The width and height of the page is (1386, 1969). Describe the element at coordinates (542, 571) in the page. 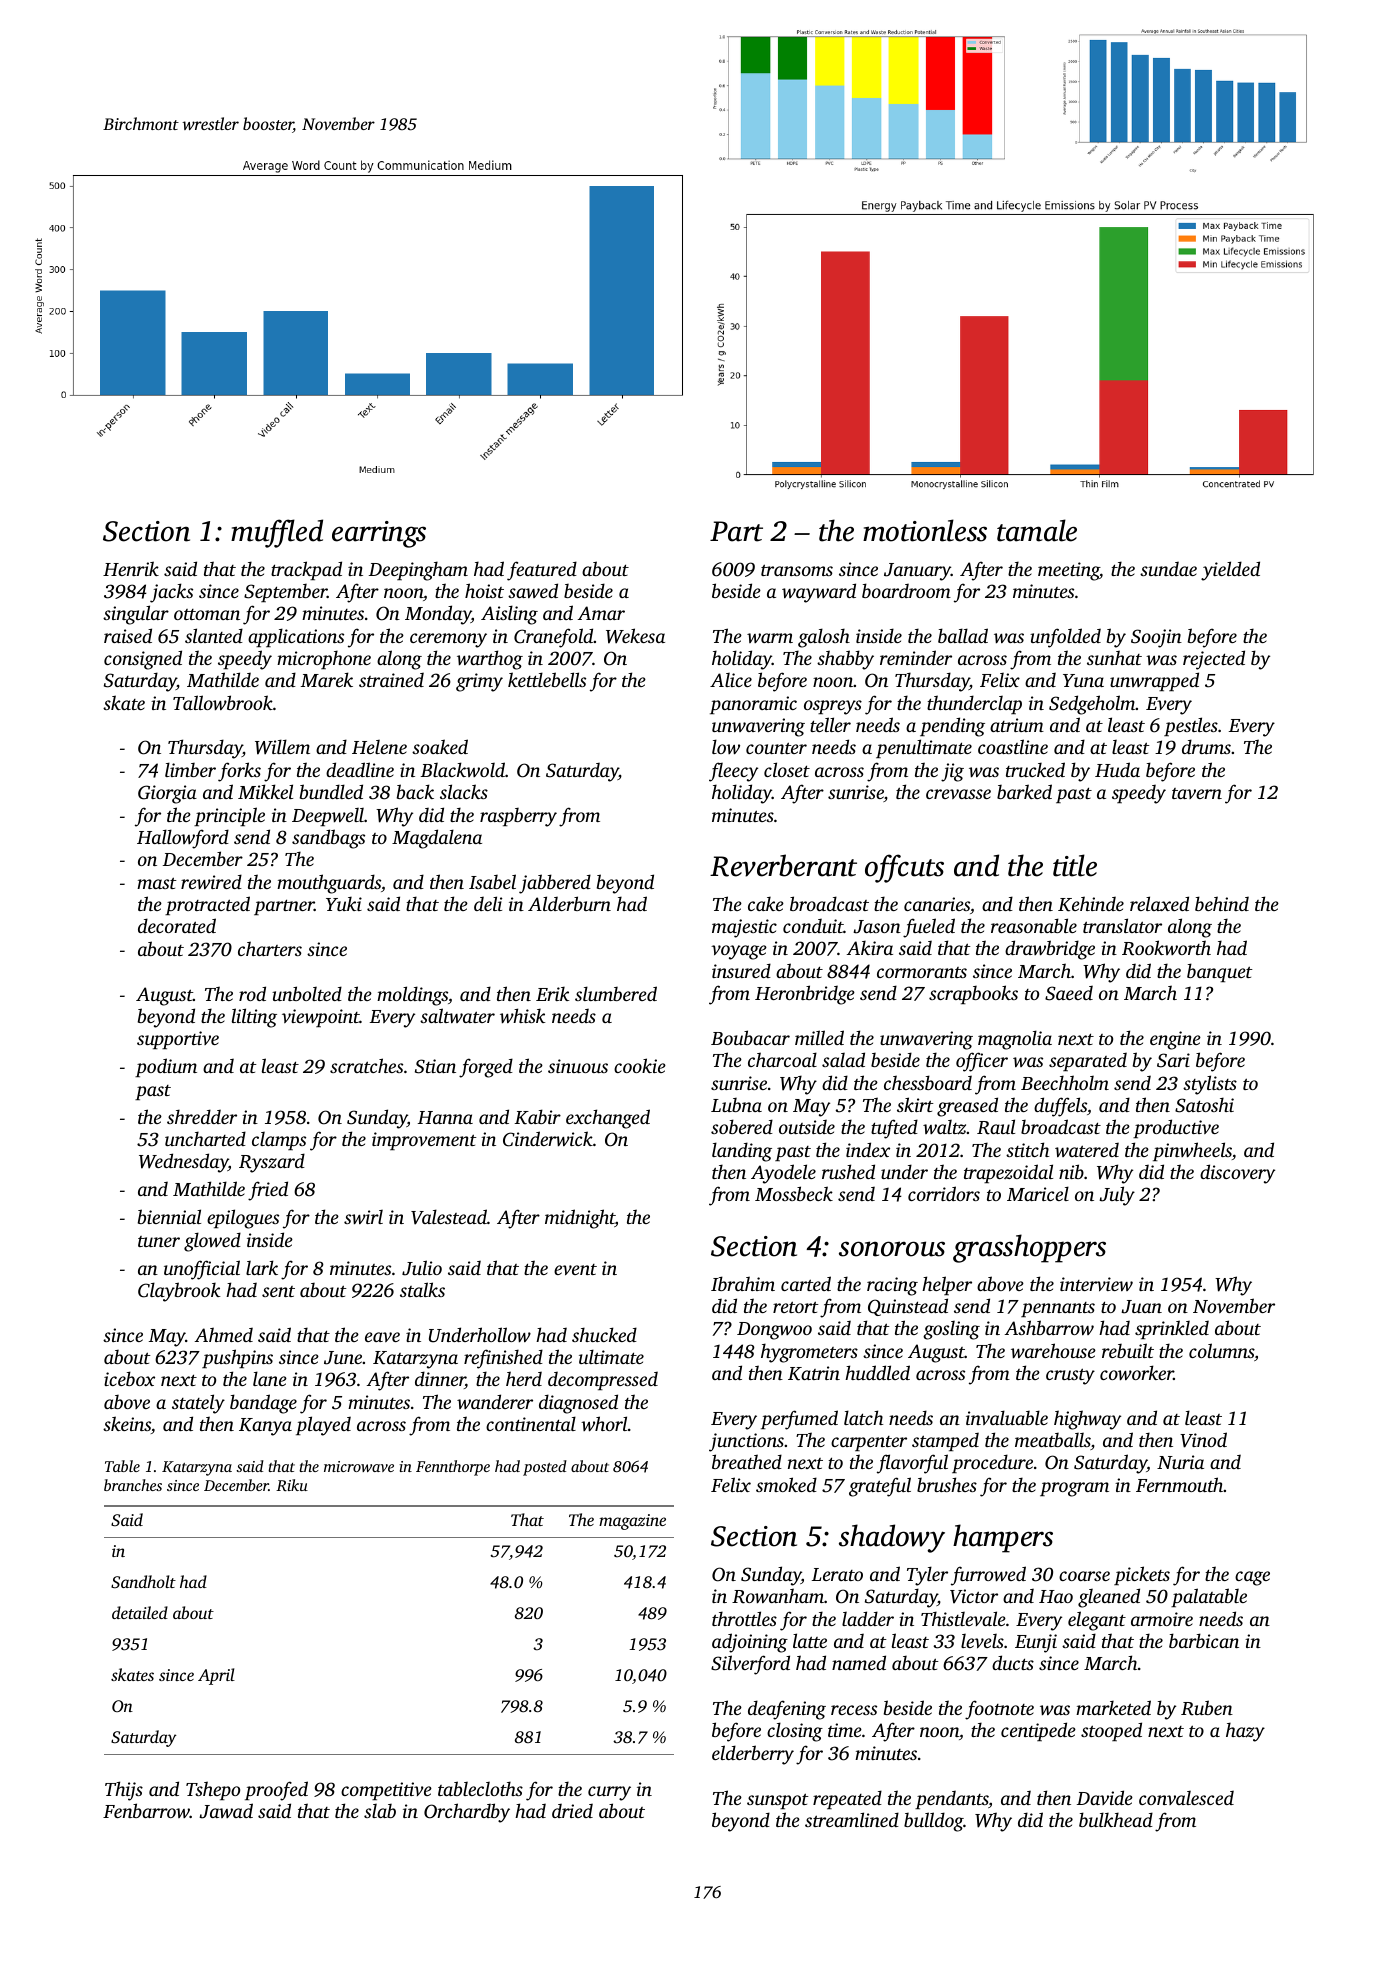

I see `featured` at that location.
